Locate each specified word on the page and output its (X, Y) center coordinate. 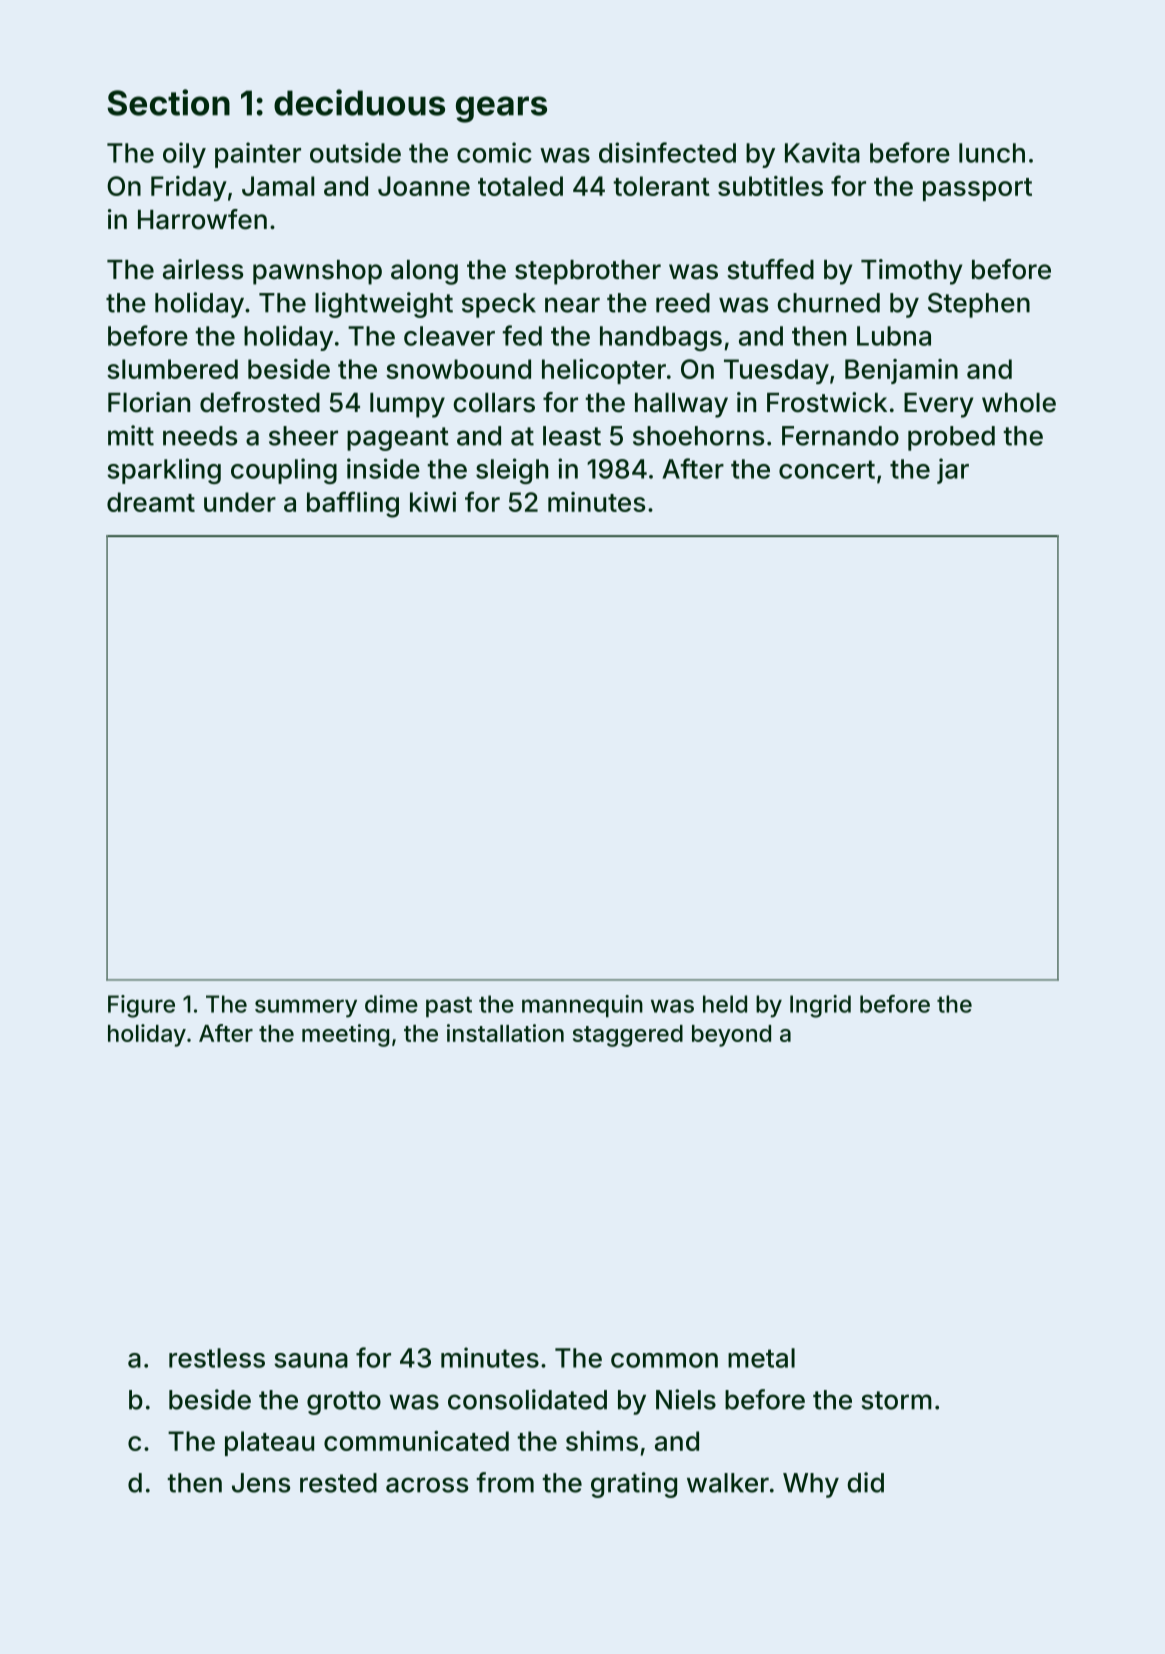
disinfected (667, 152)
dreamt (151, 502)
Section (168, 102)
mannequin (582, 1006)
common (664, 1360)
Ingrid (820, 1006)
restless (217, 1358)
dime (391, 1004)
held (725, 1004)
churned (828, 303)
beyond (731, 1036)
